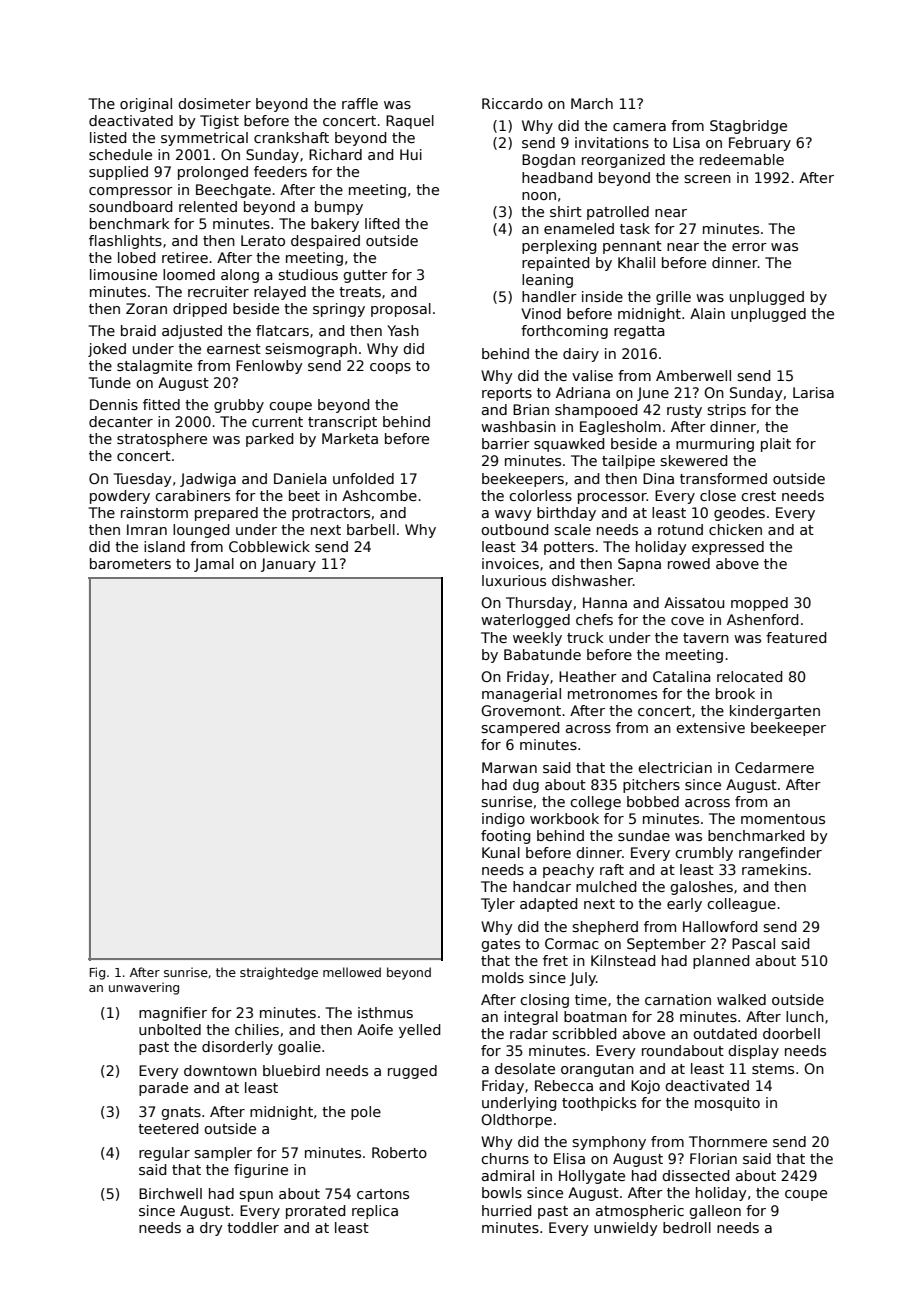  Describe the element at coordinates (146, 105) in the document. I see `original` at that location.
